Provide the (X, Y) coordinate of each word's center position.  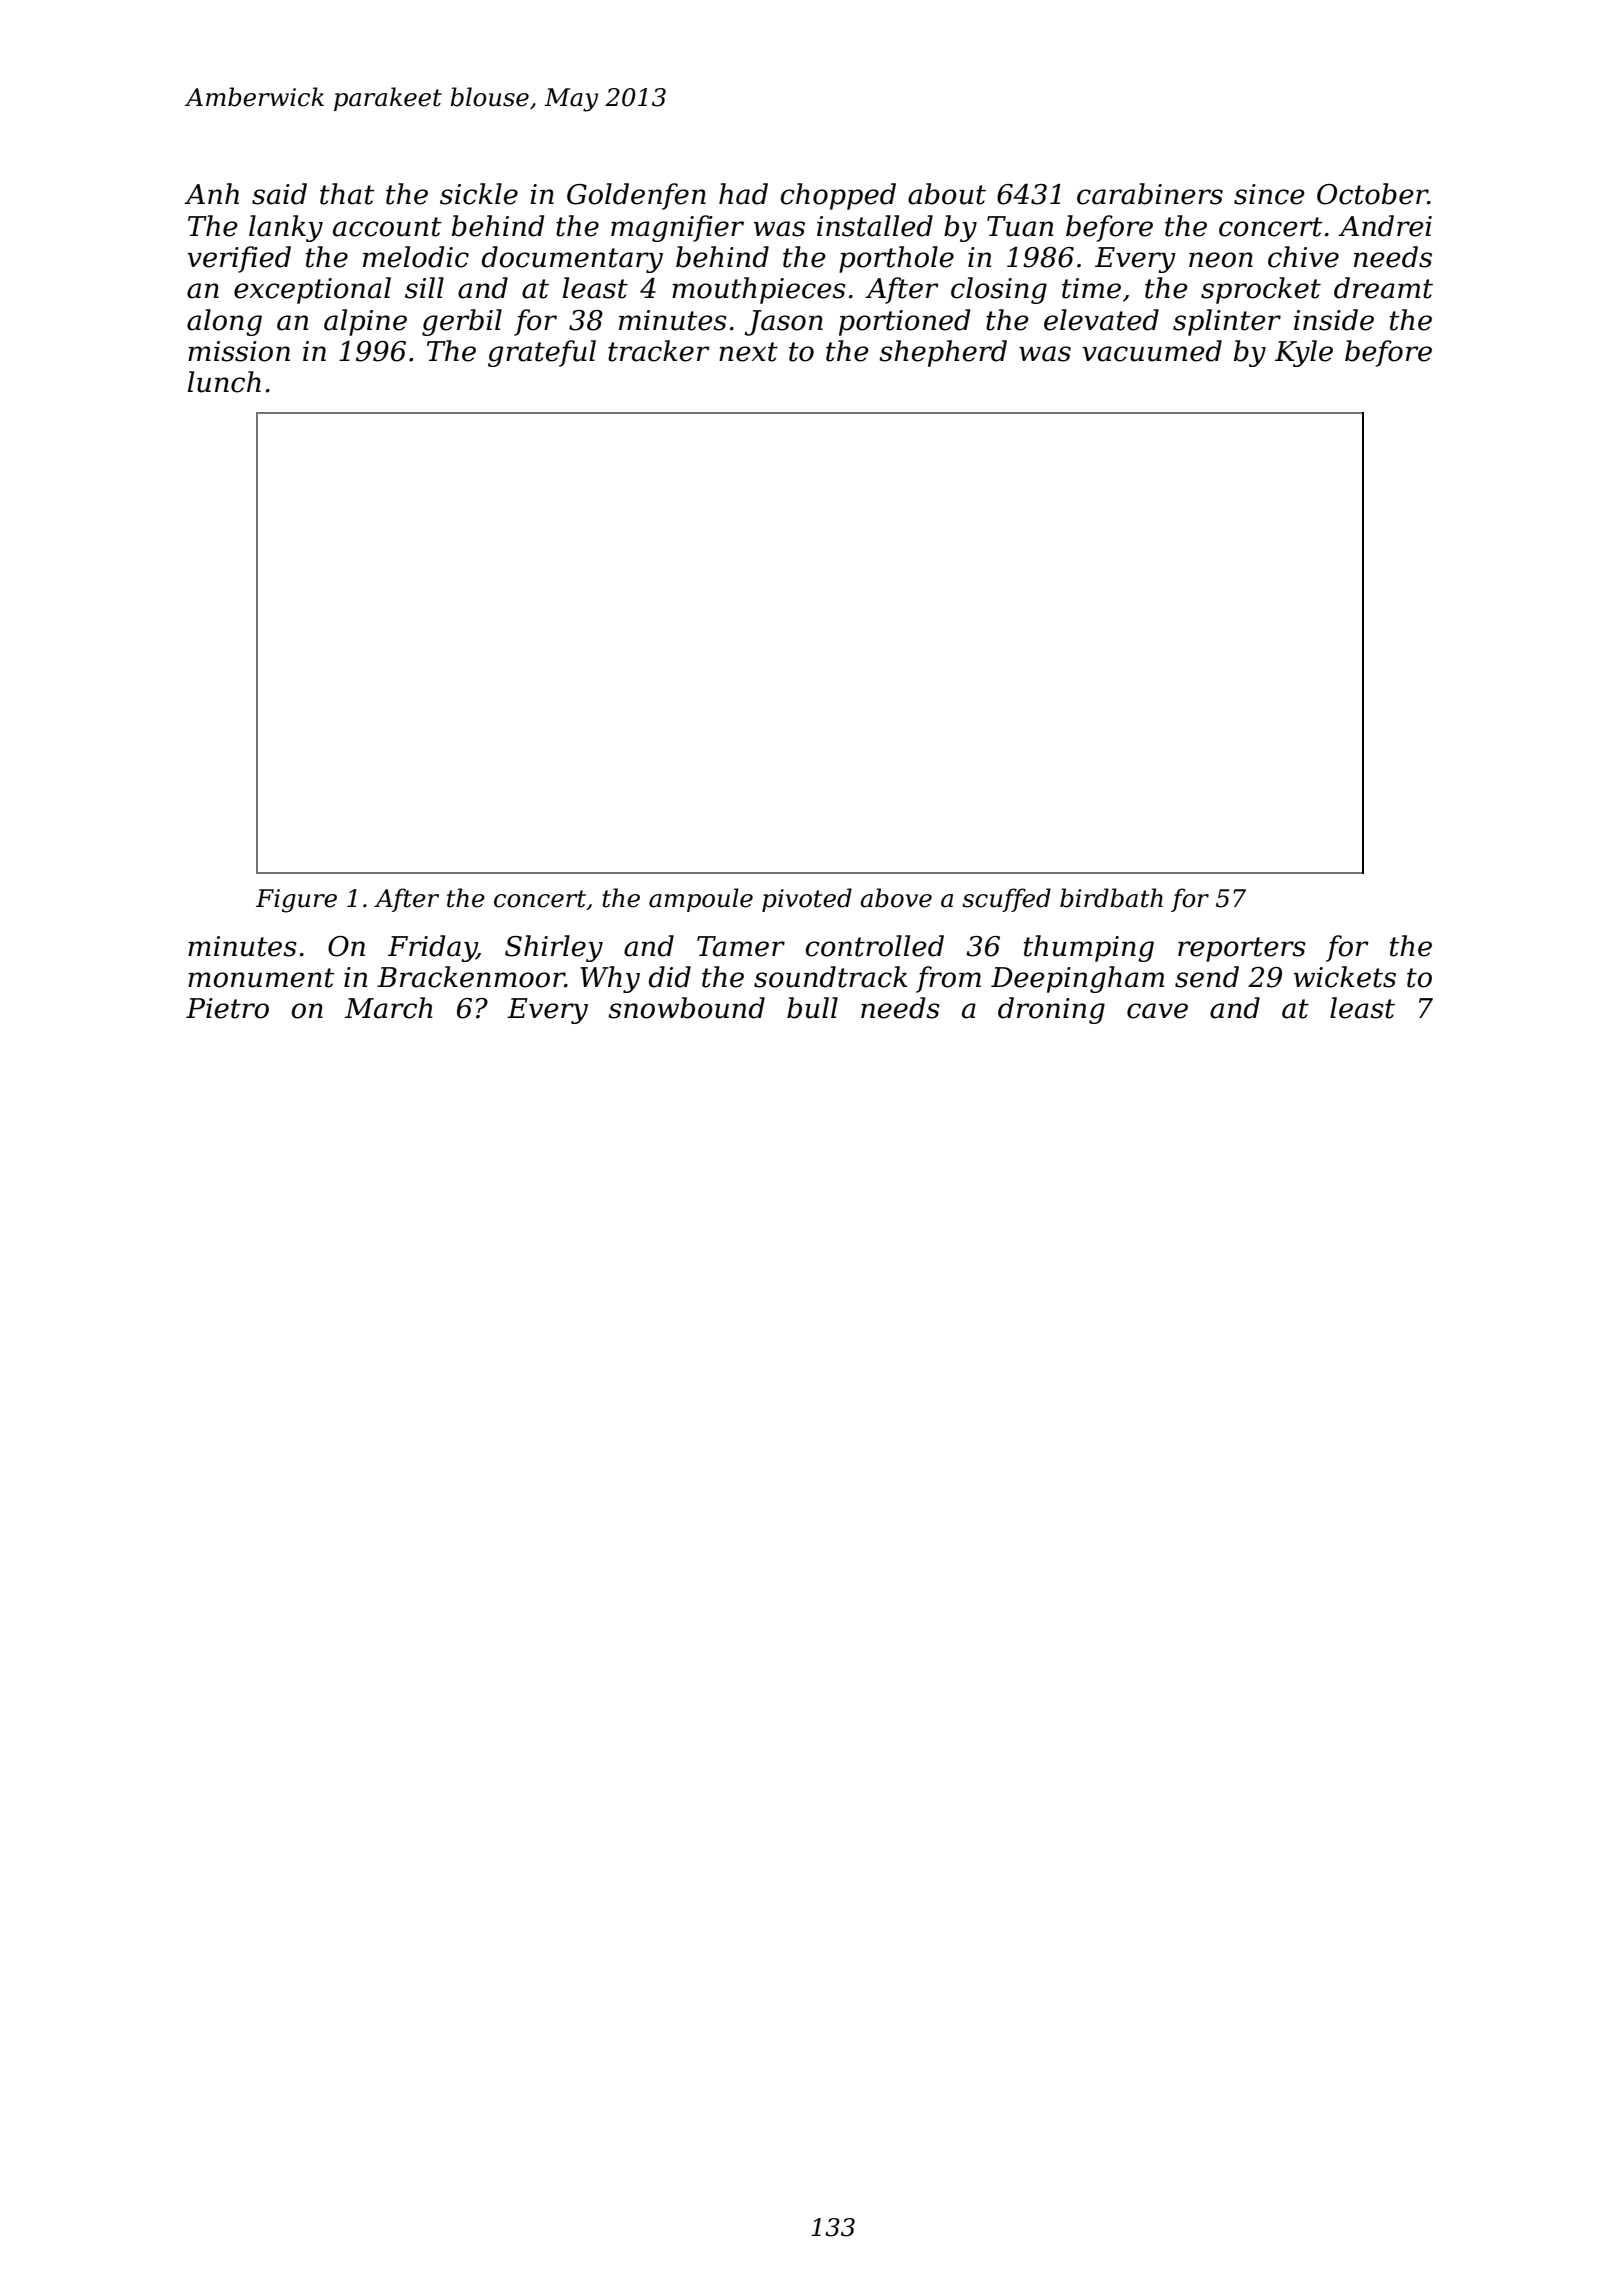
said (279, 194)
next (748, 352)
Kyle (1304, 353)
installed (875, 226)
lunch (224, 382)
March (389, 1008)
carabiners (1150, 194)
